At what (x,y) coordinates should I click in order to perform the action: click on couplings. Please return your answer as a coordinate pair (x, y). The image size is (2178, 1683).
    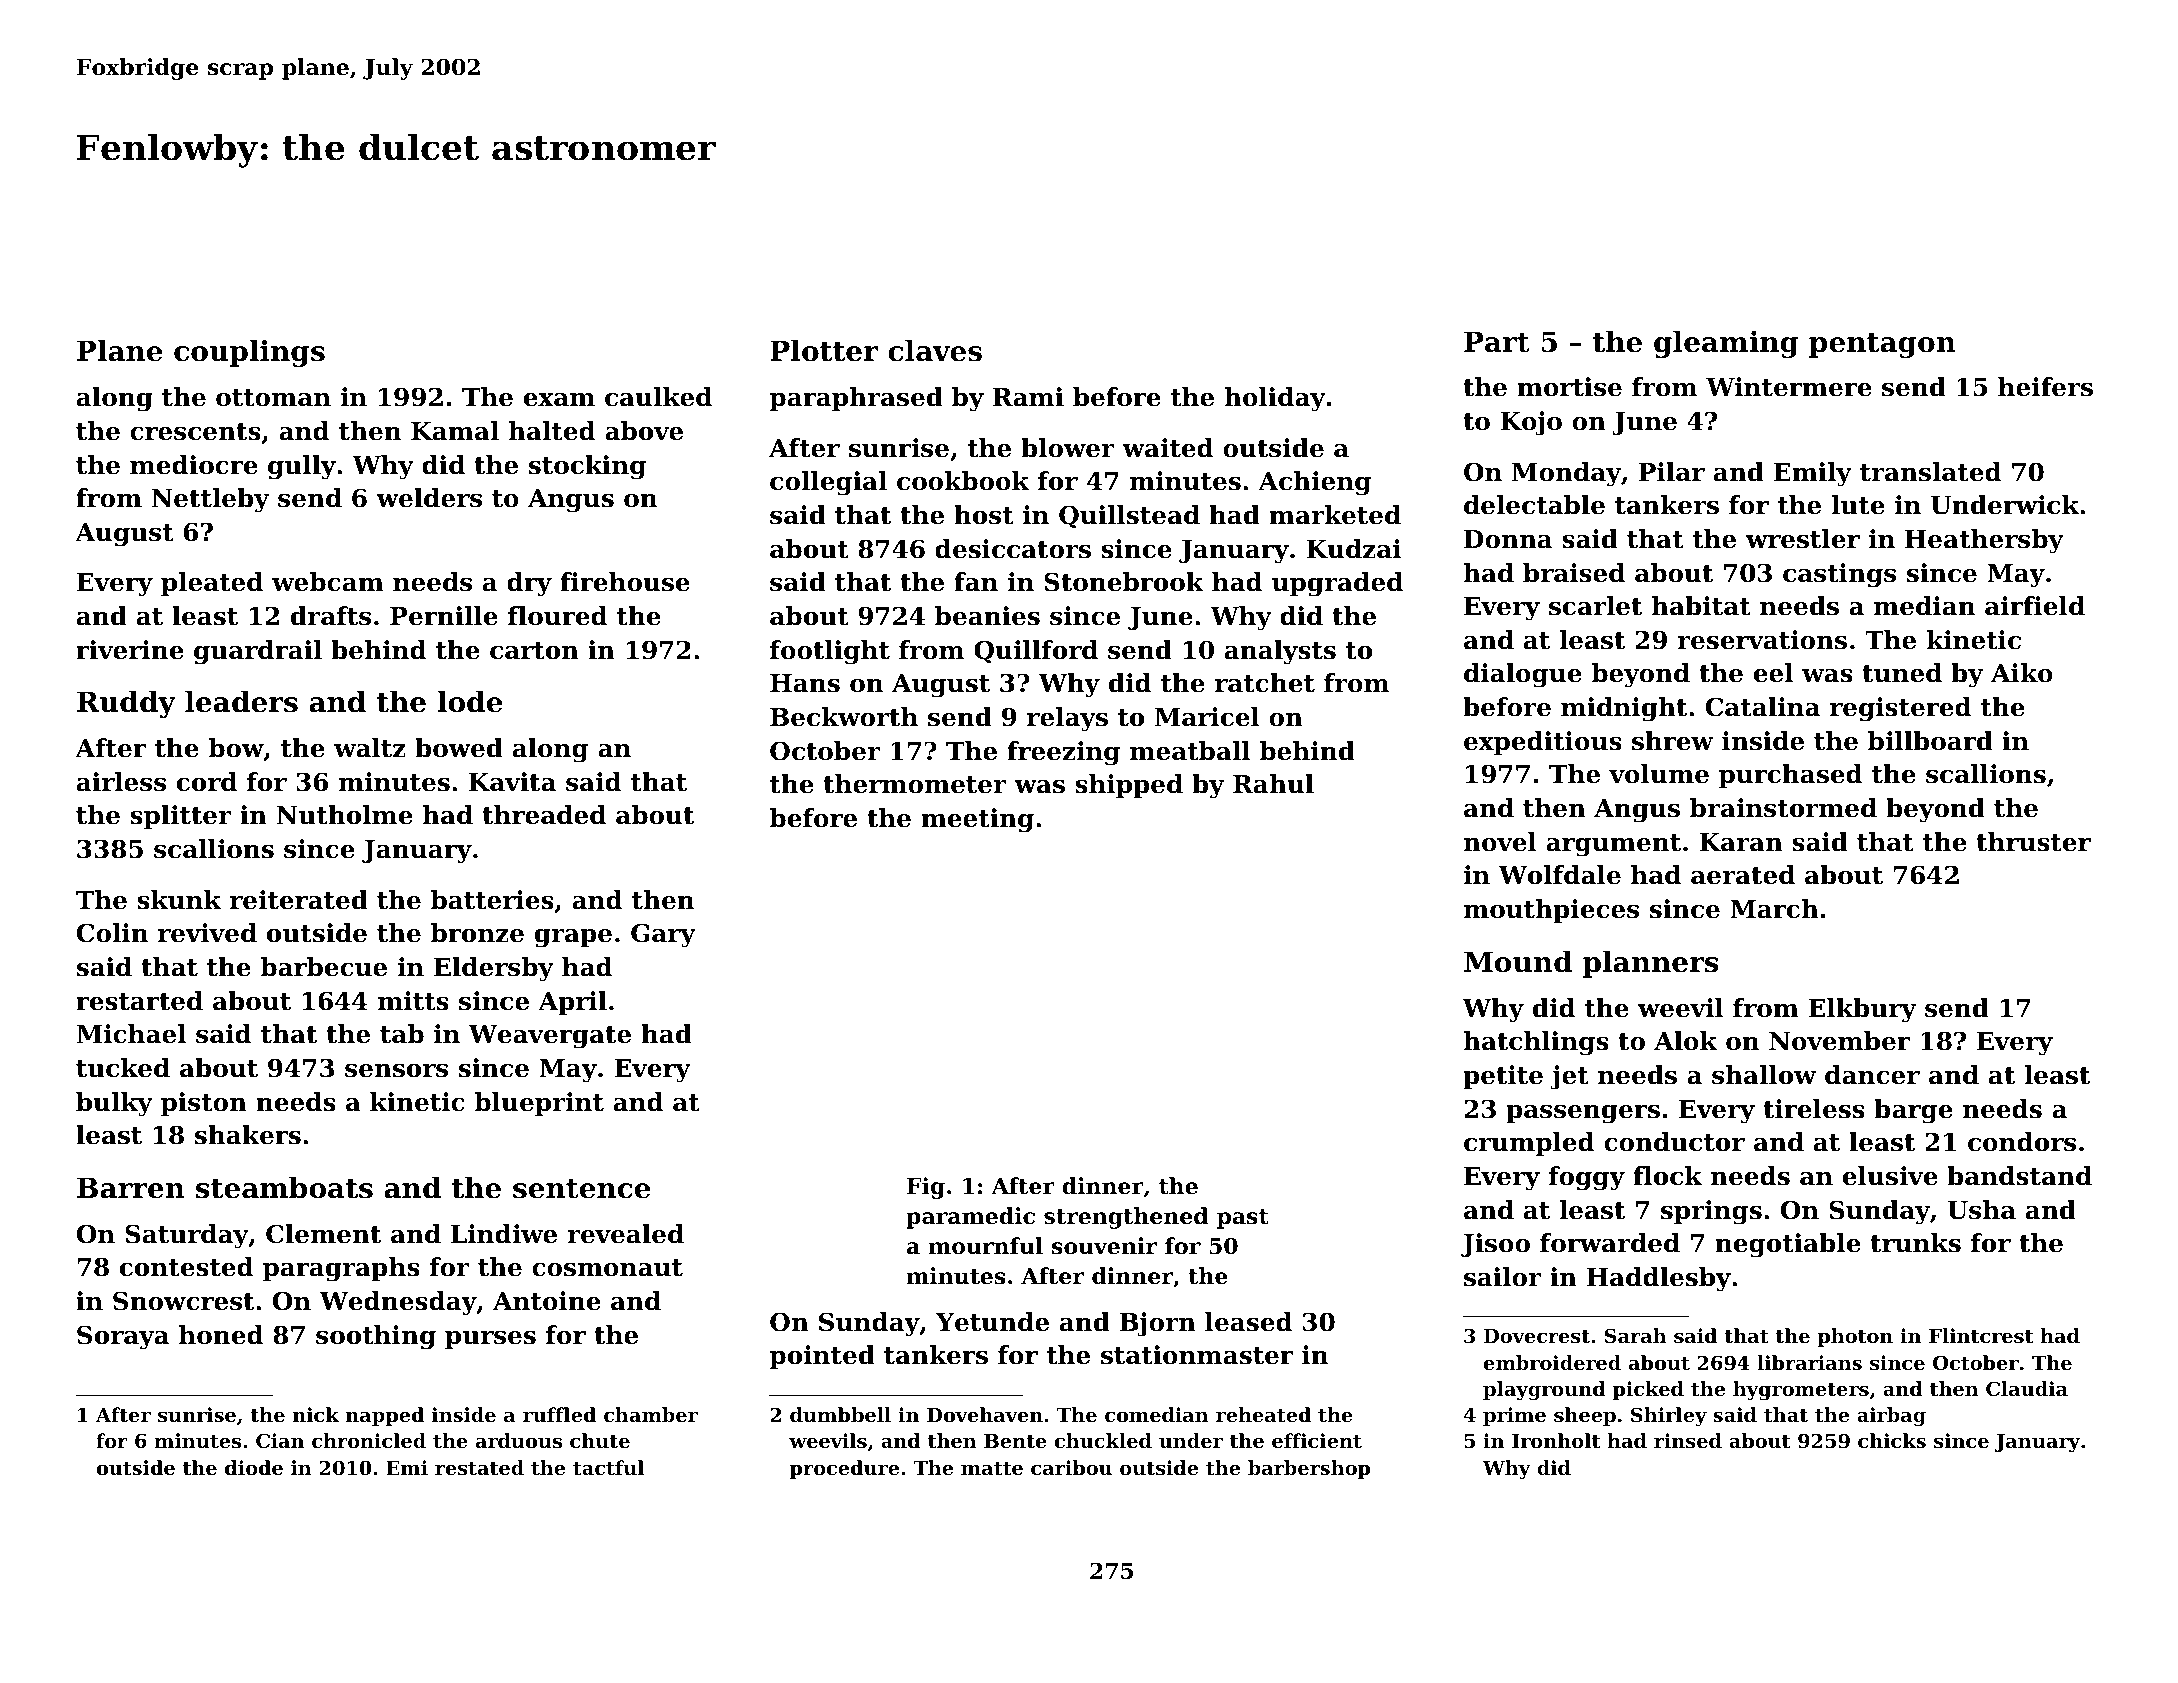
    Looking at the image, I should click on (249, 353).
